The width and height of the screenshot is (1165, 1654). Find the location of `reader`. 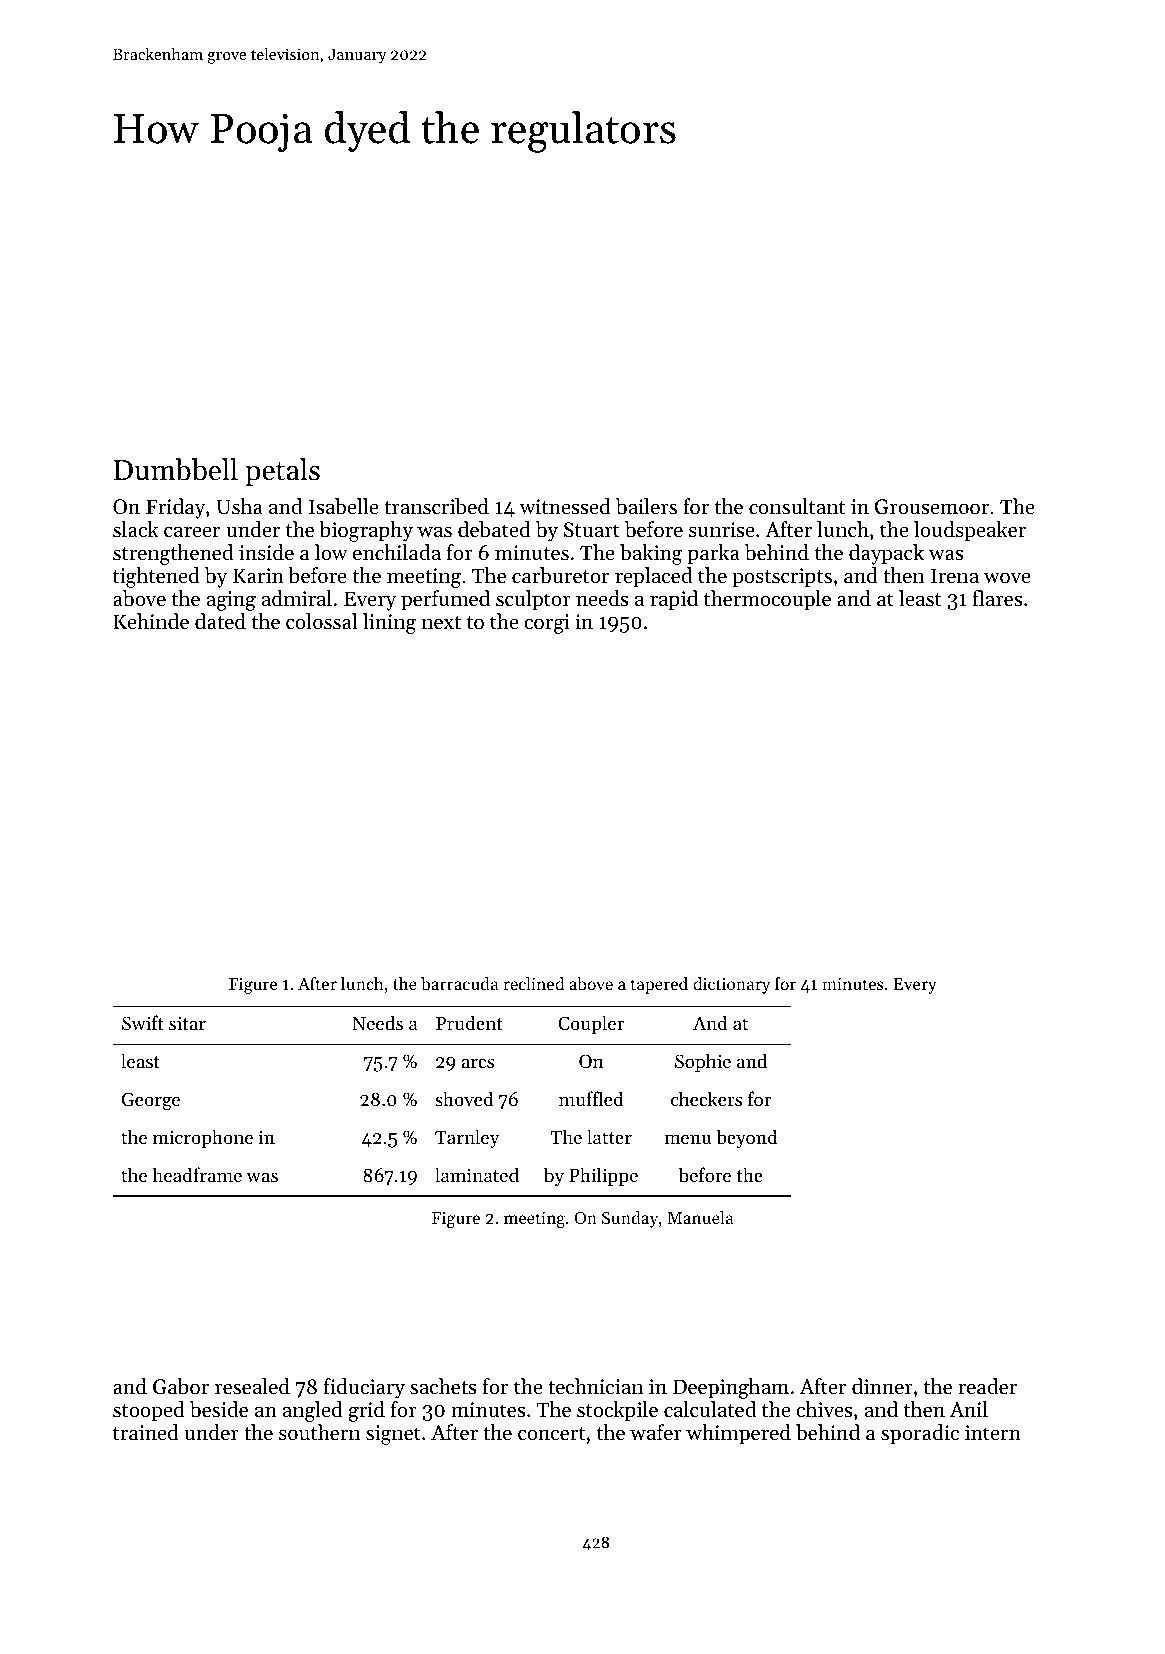

reader is located at coordinates (987, 1386).
